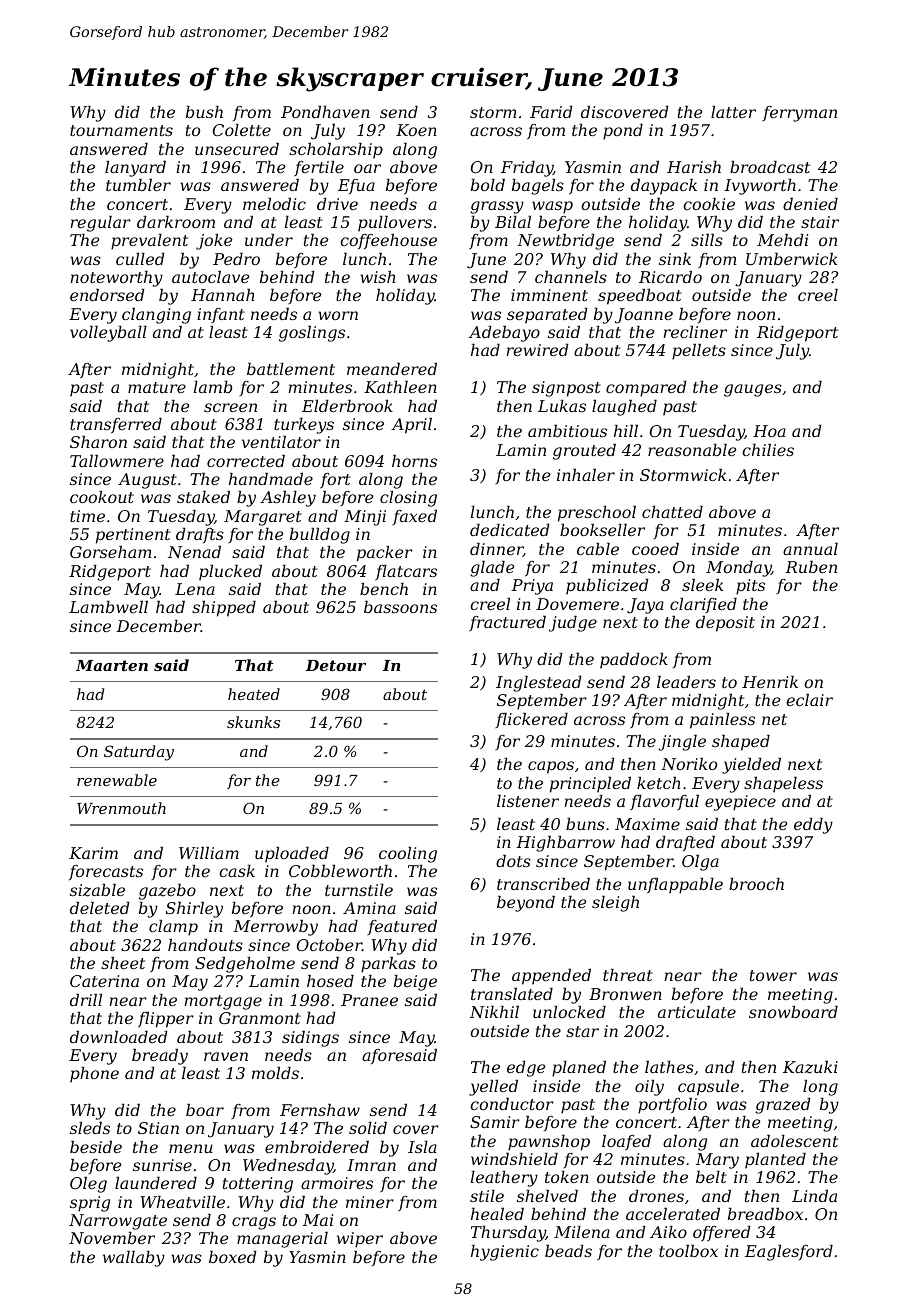 The width and height of the page is (908, 1316). Describe the element at coordinates (237, 871) in the page. I see `cask` at that location.
